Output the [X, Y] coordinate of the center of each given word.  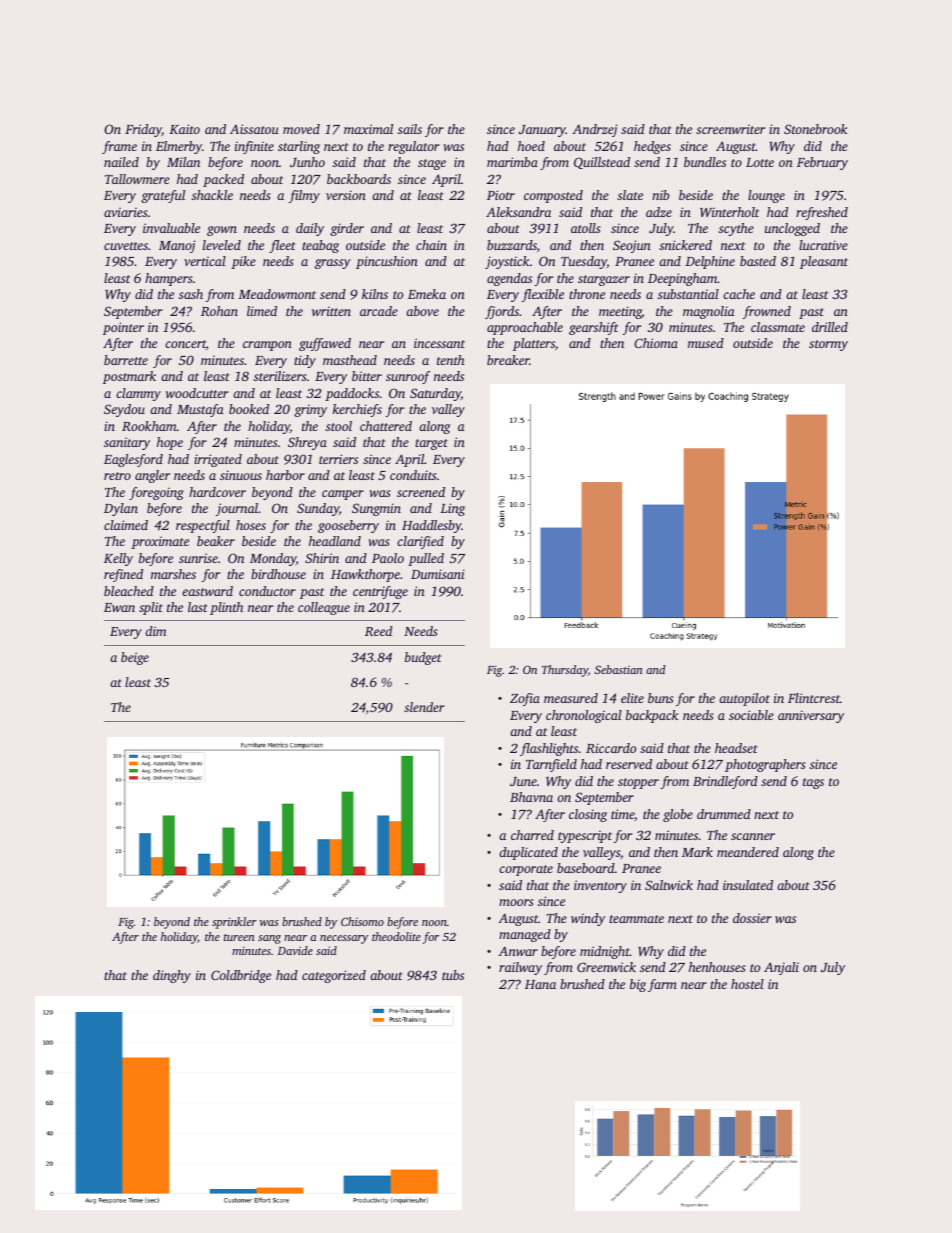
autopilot [744, 699]
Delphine [710, 262]
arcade [379, 311]
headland [335, 541]
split [151, 608]
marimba [512, 162]
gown [222, 231]
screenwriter [730, 129]
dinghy [172, 976]
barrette [126, 360]
